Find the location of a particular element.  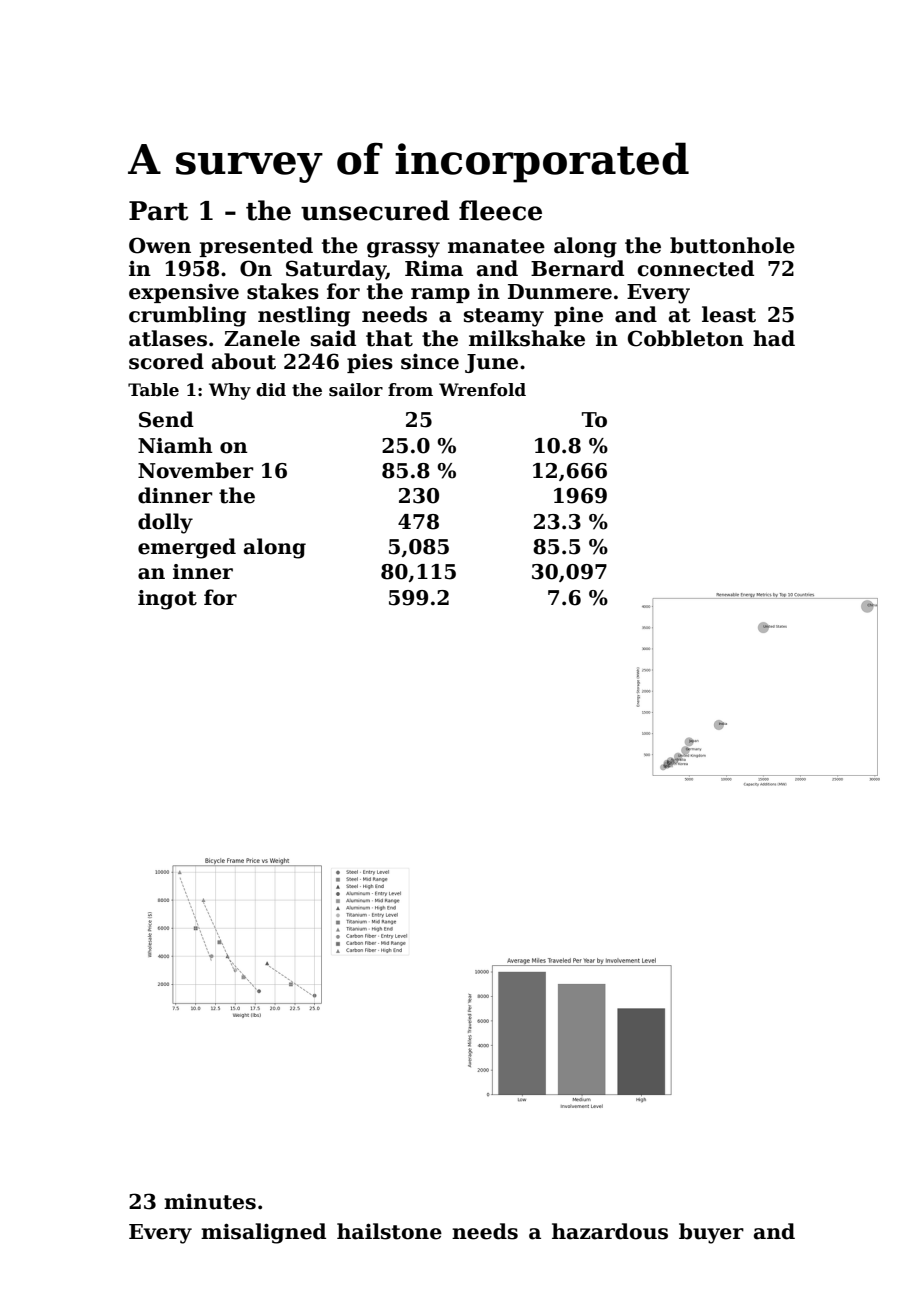

presented is located at coordinates (256, 247).
